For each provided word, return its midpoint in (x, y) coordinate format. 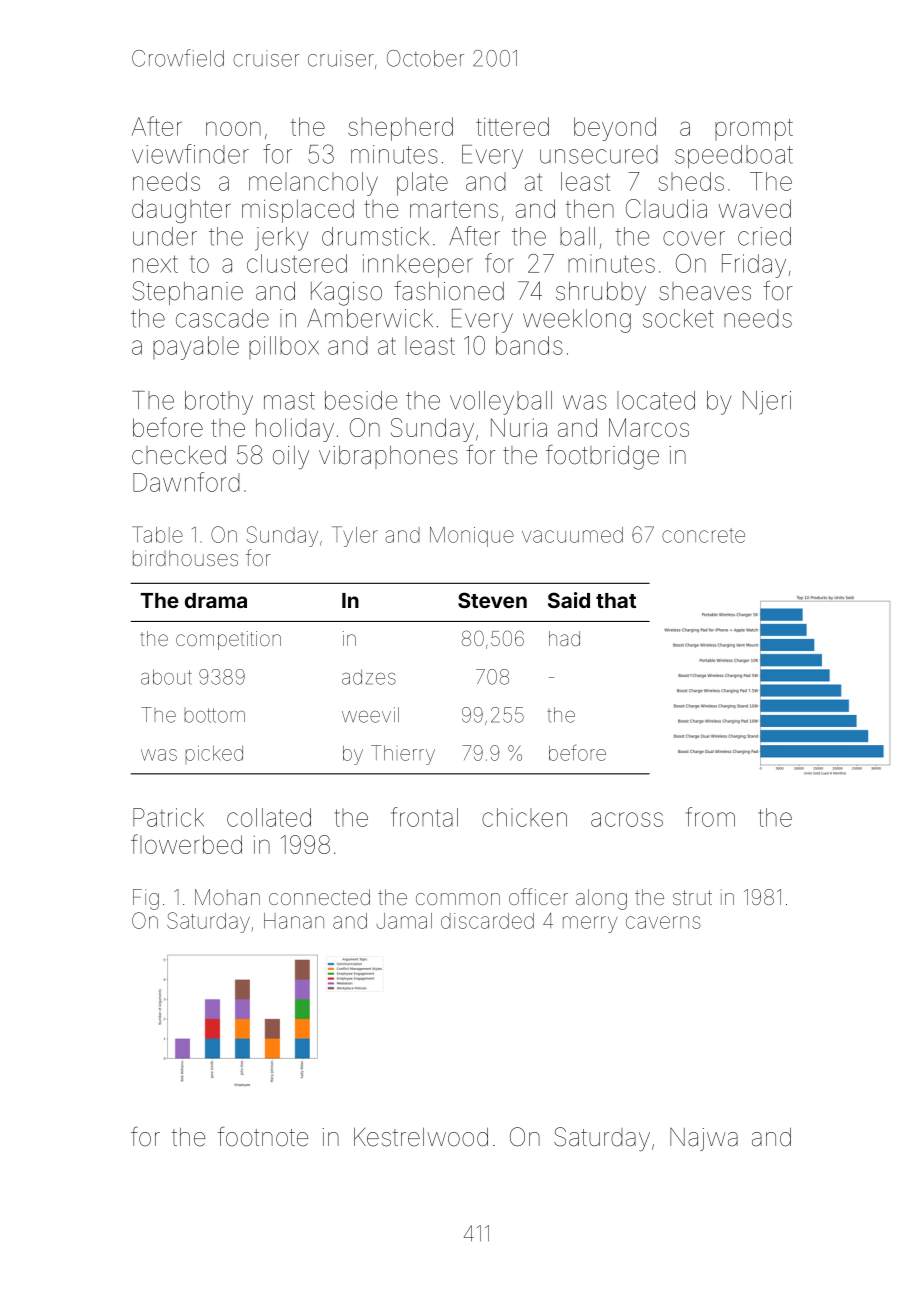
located (656, 400)
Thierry (403, 755)
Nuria (519, 427)
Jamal (404, 921)
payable (196, 348)
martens (454, 209)
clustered (297, 263)
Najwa (704, 1139)
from (710, 817)
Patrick (168, 817)
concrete (703, 535)
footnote (263, 1137)
